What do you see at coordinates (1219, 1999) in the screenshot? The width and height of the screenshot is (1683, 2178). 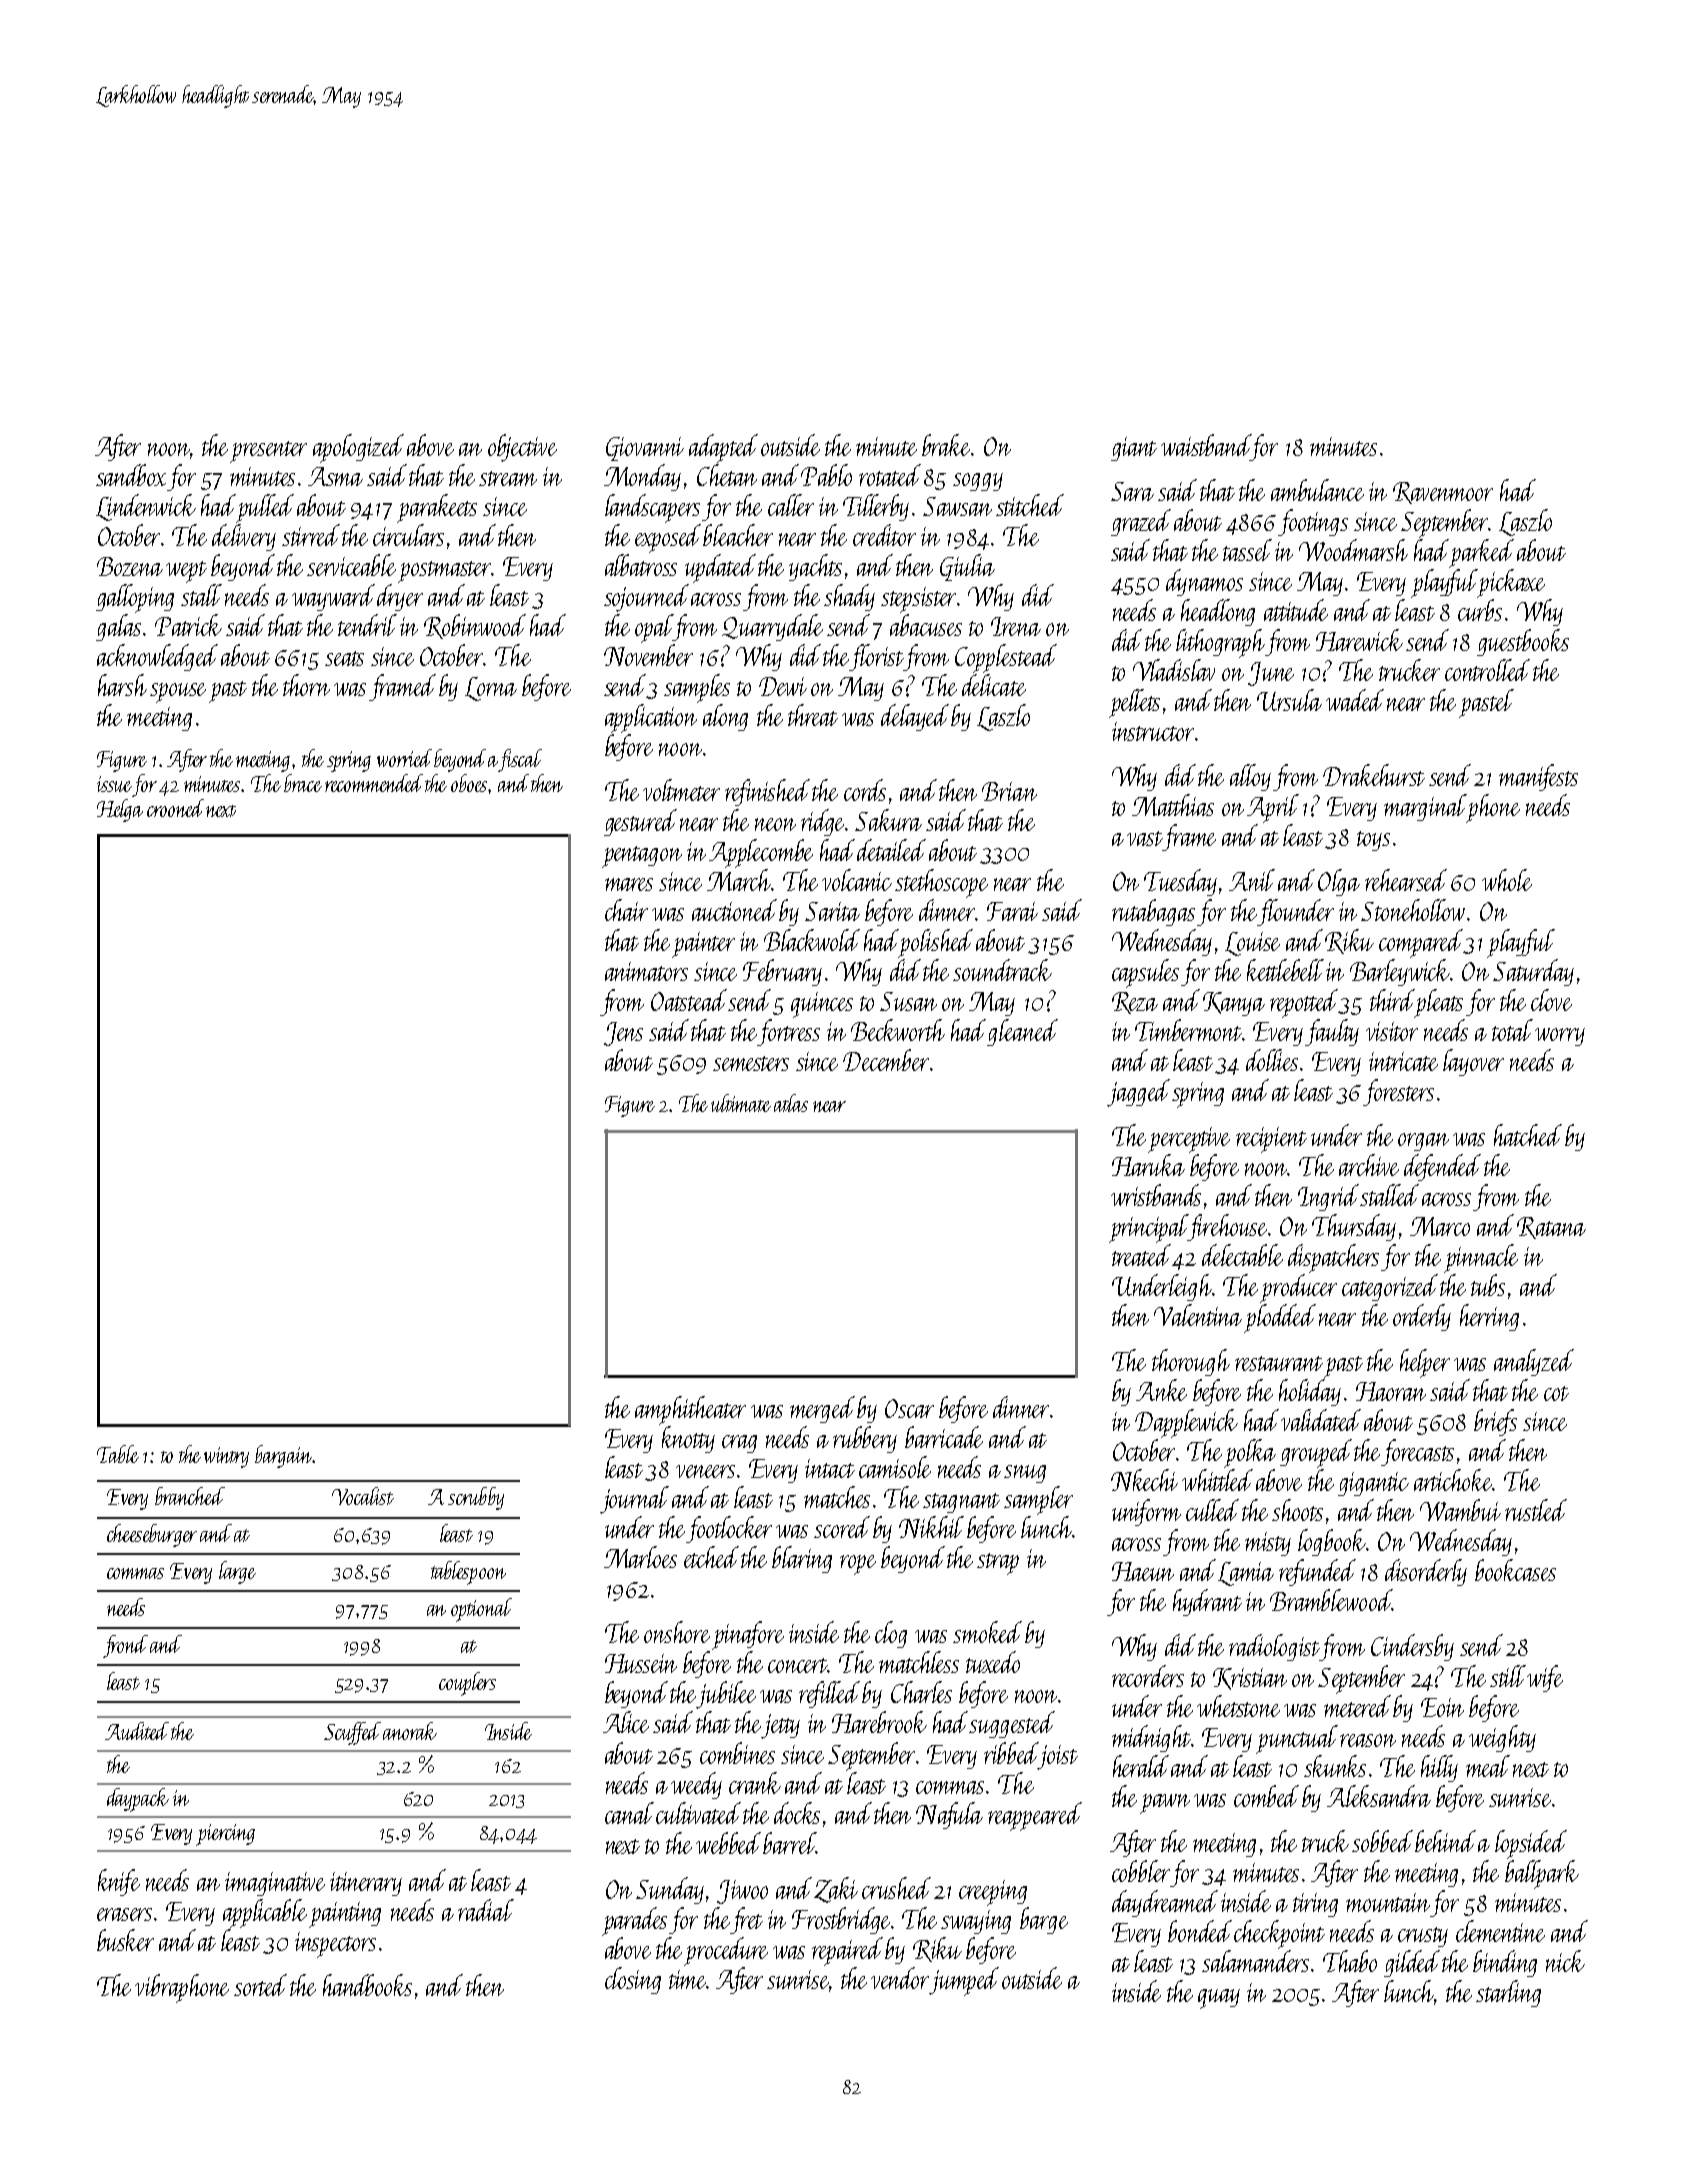 I see `quay` at bounding box center [1219, 1999].
